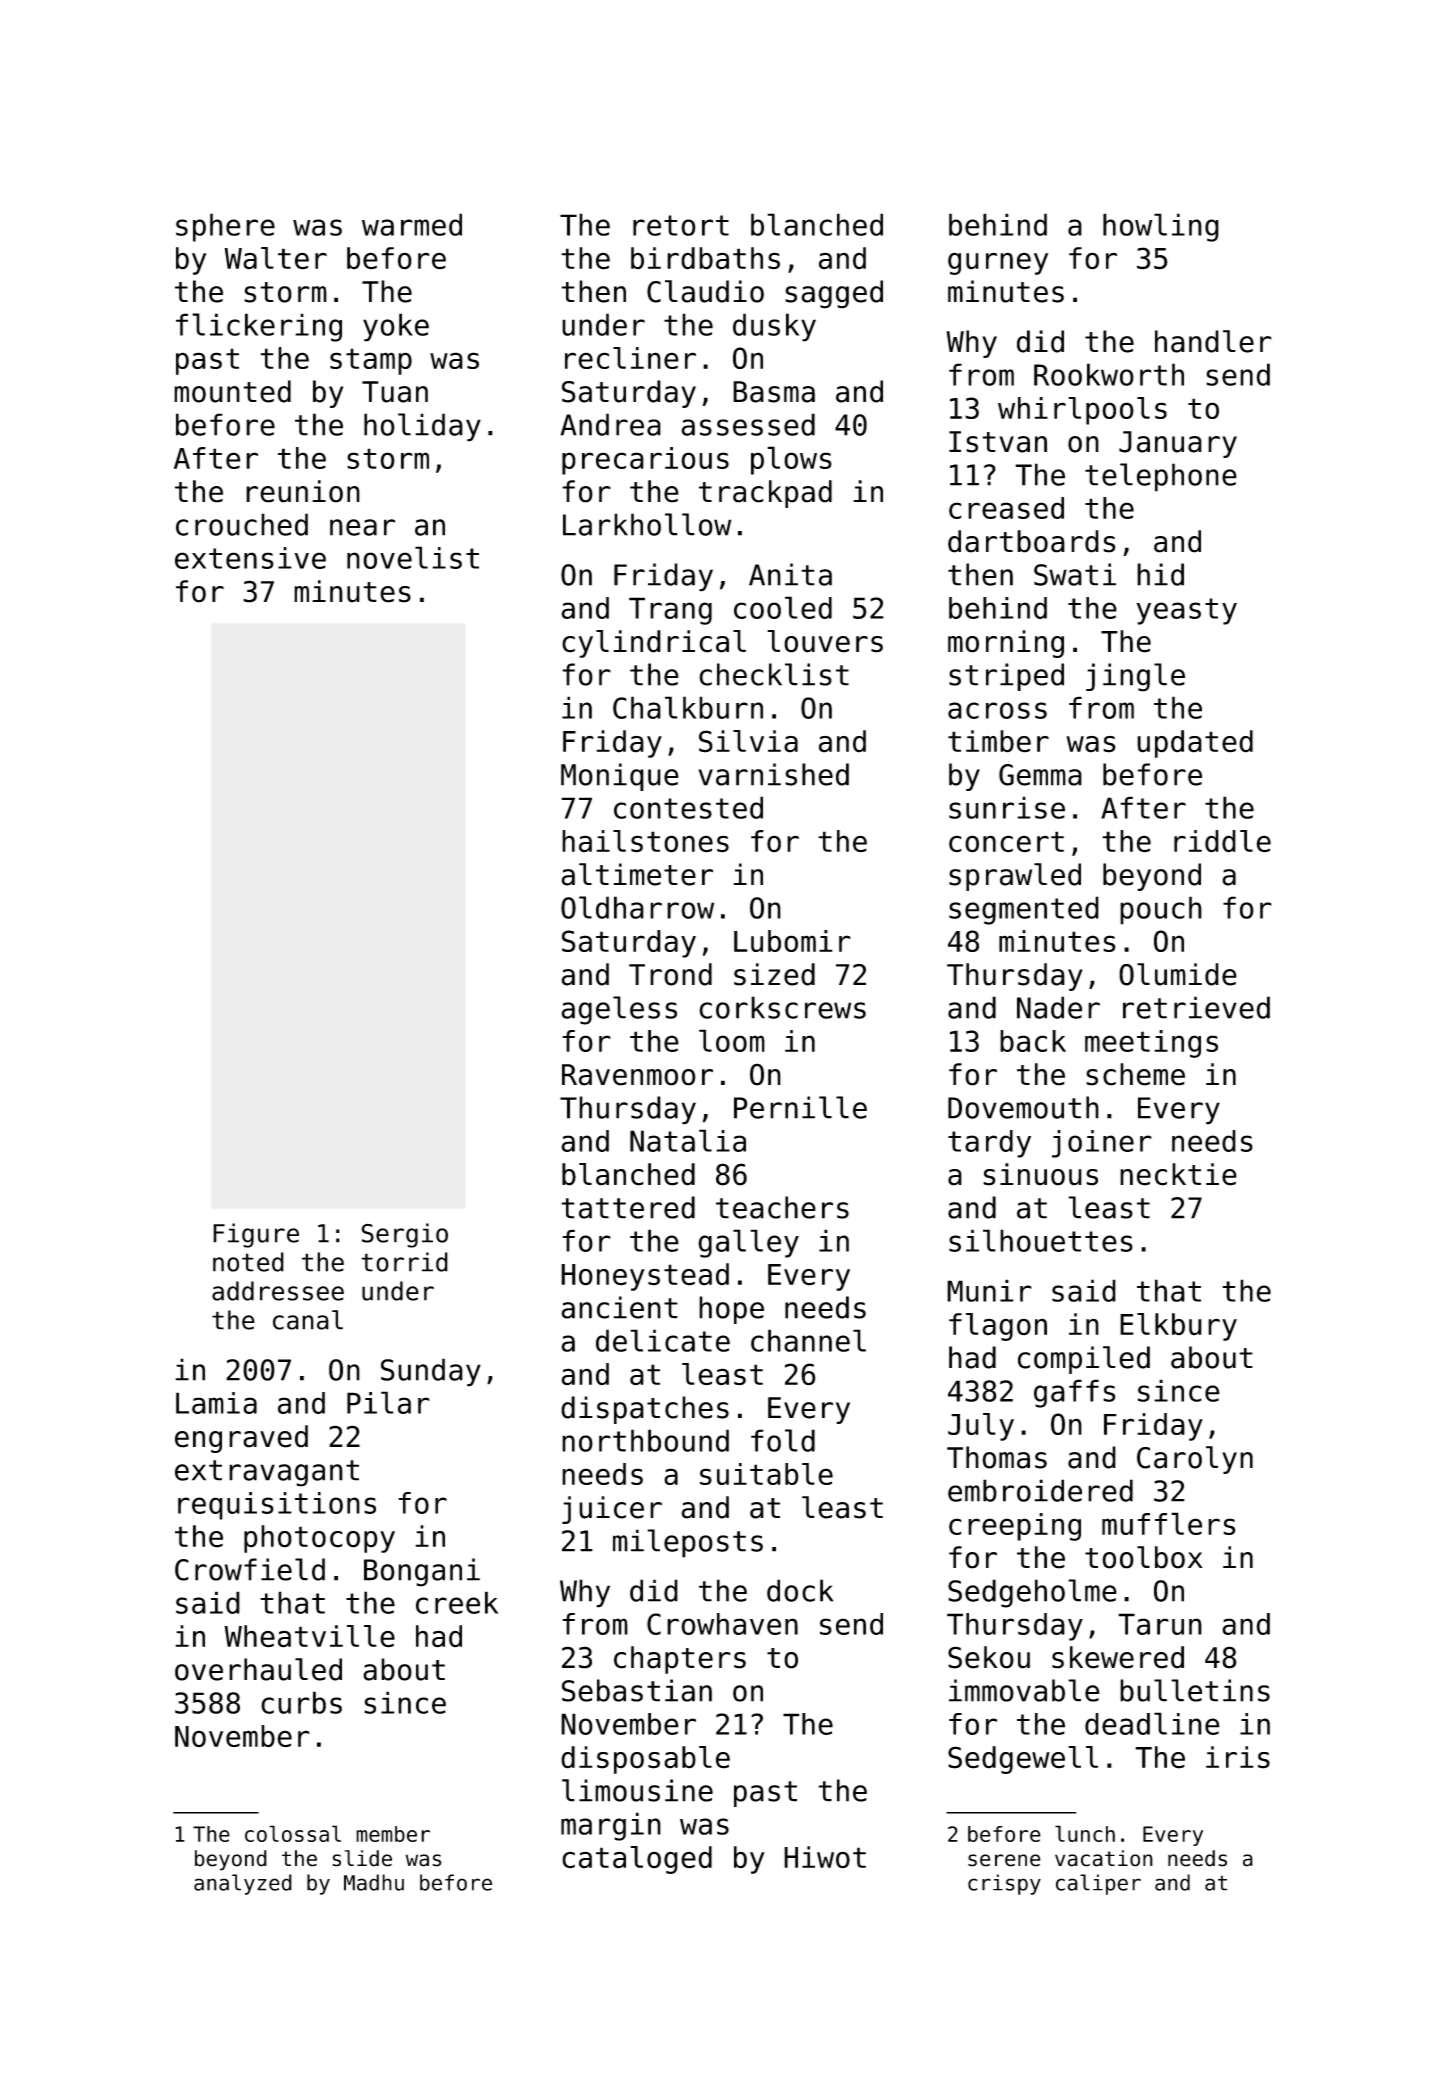  I want to click on retort, so click(681, 225).
